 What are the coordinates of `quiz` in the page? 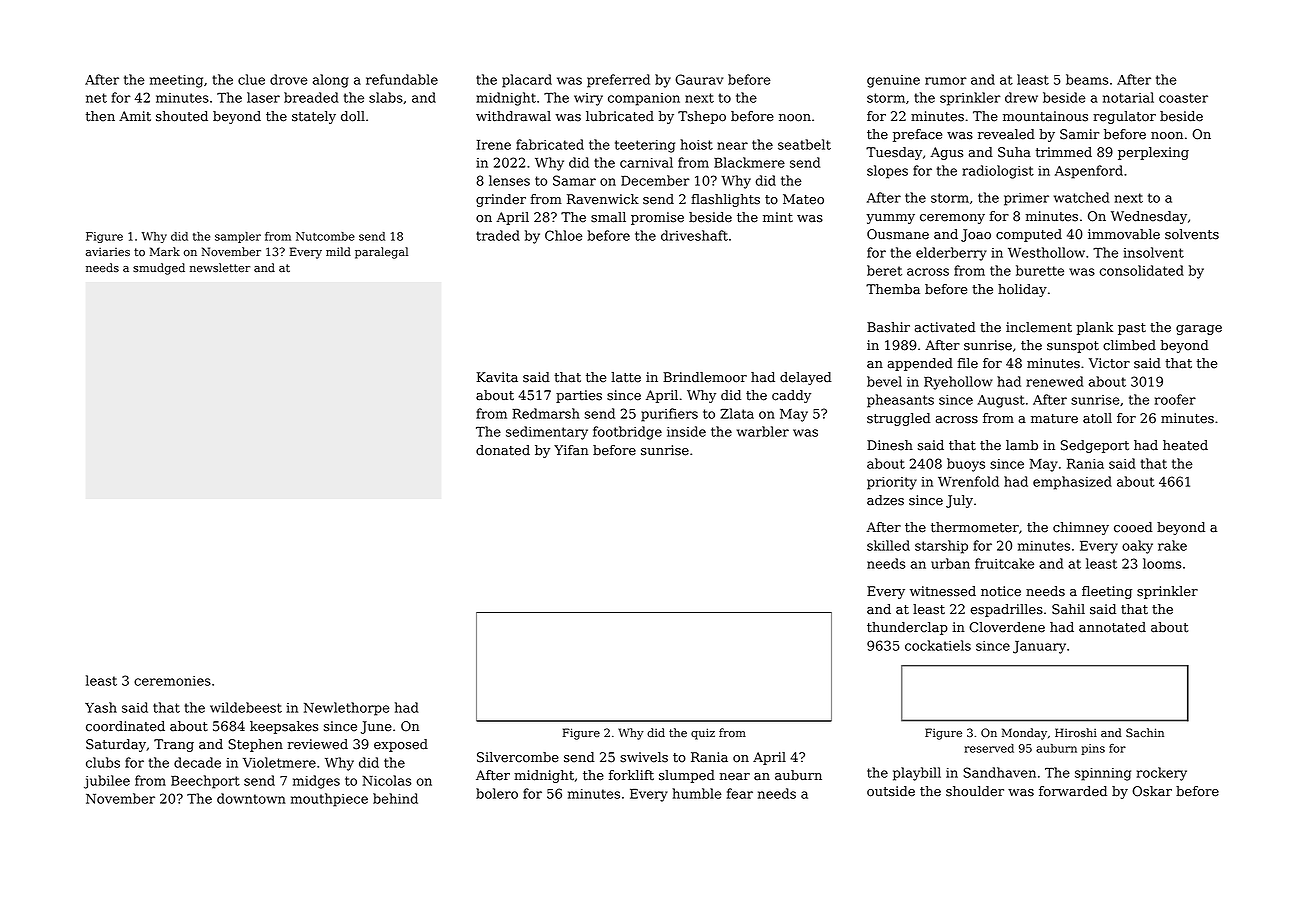 It's located at (703, 734).
